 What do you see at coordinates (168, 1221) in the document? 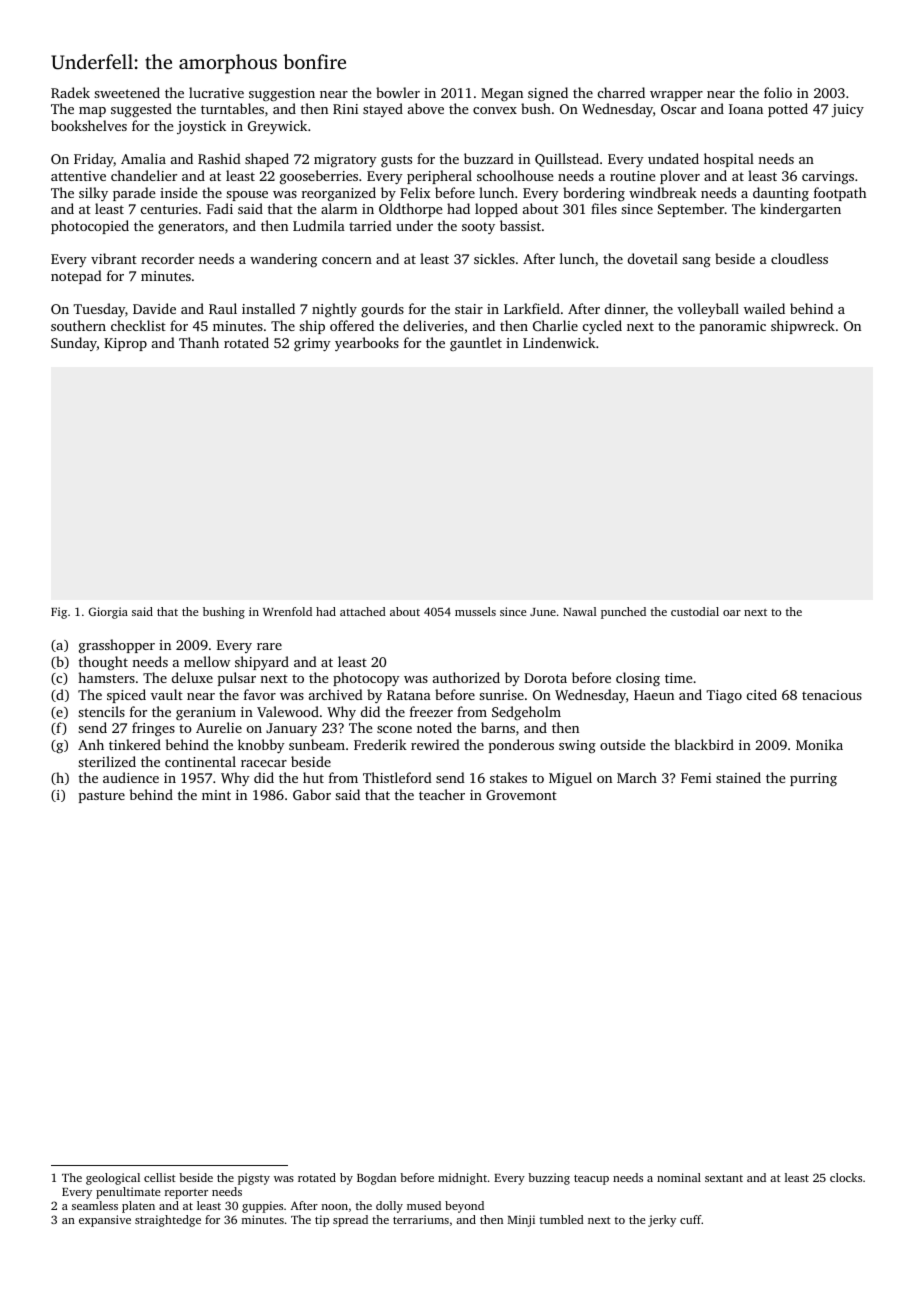
I see `straightedge` at bounding box center [168, 1221].
